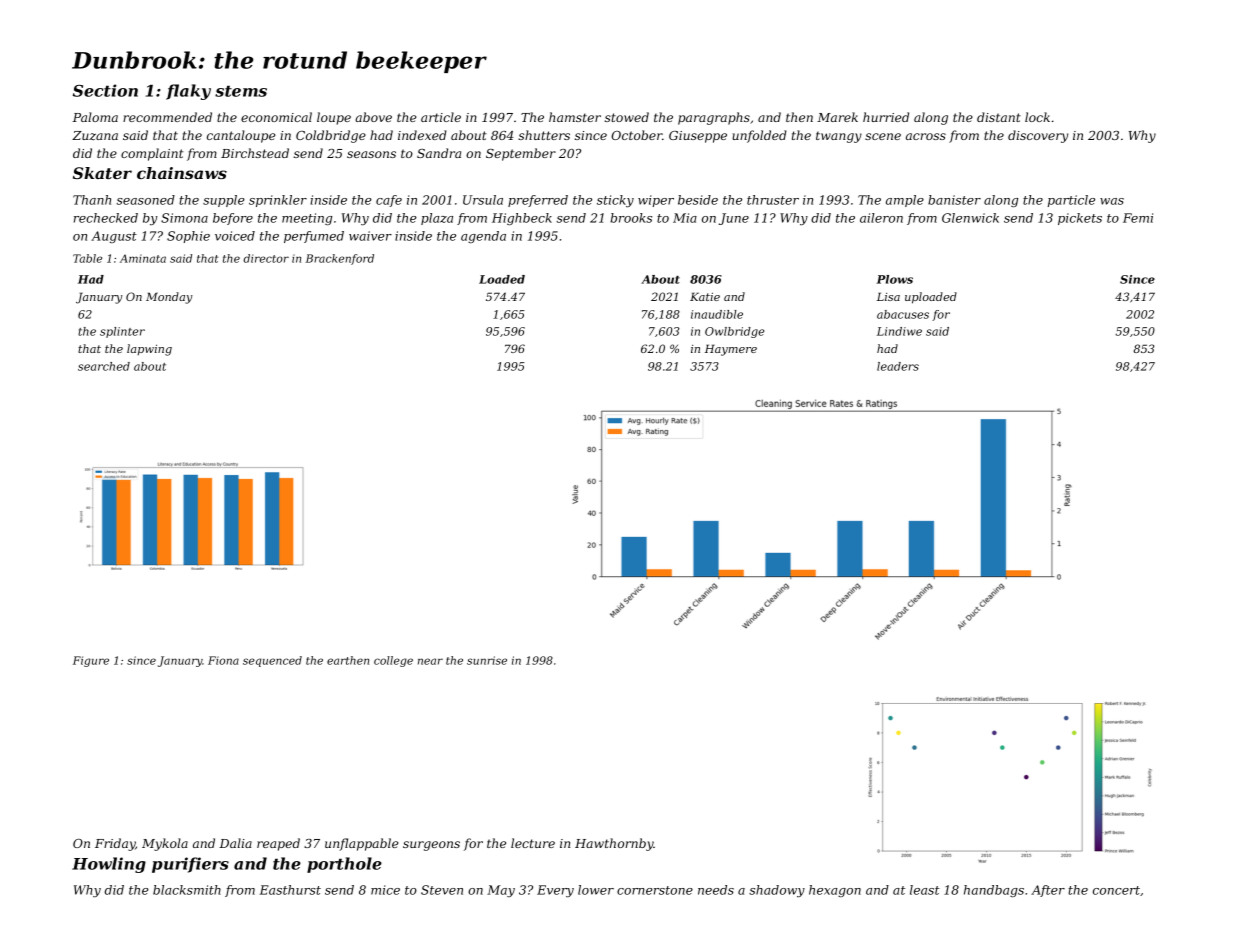  Describe the element at coordinates (886, 117) in the screenshot. I see `hurried` at that location.
